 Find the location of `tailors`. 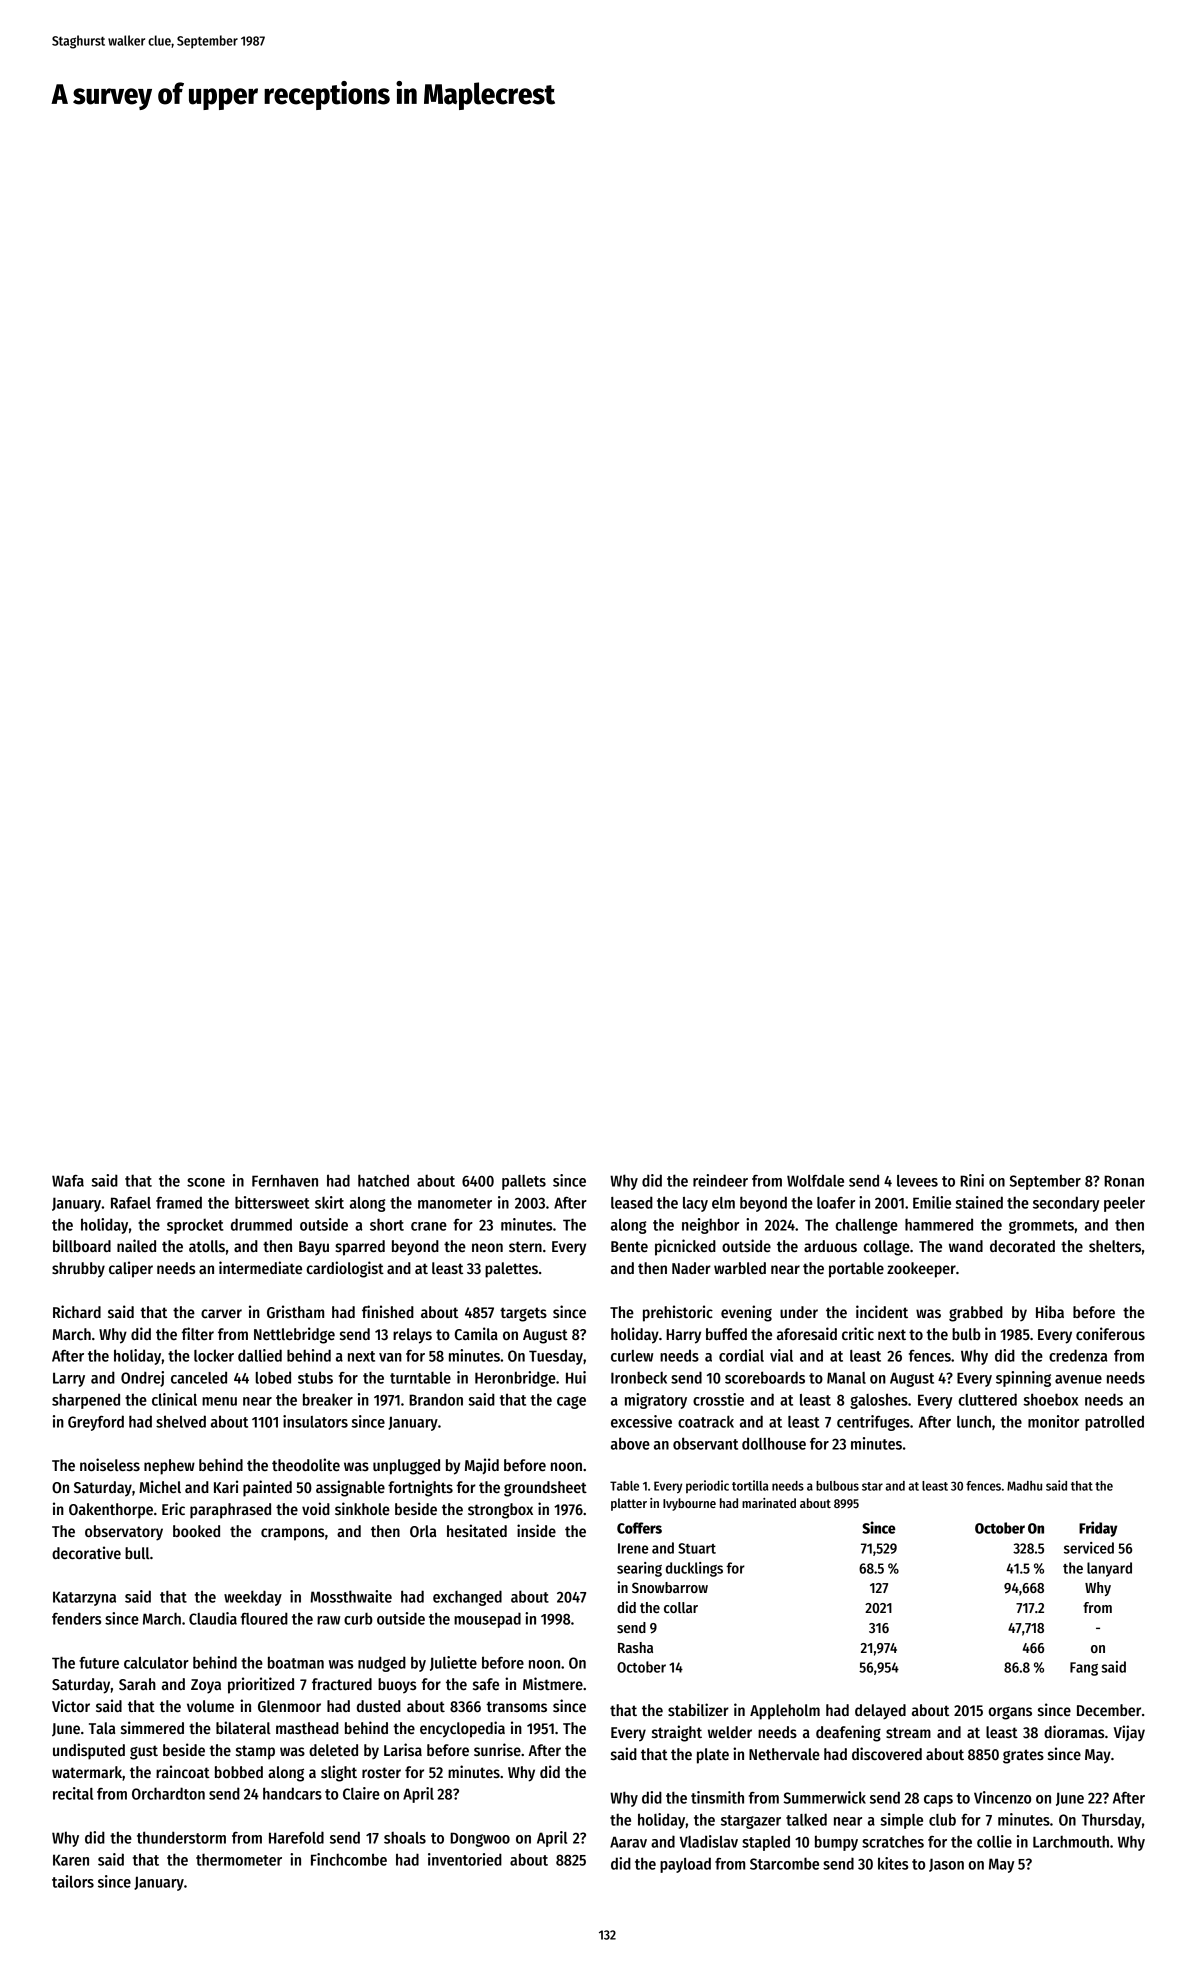

tailors is located at coordinates (73, 1881).
